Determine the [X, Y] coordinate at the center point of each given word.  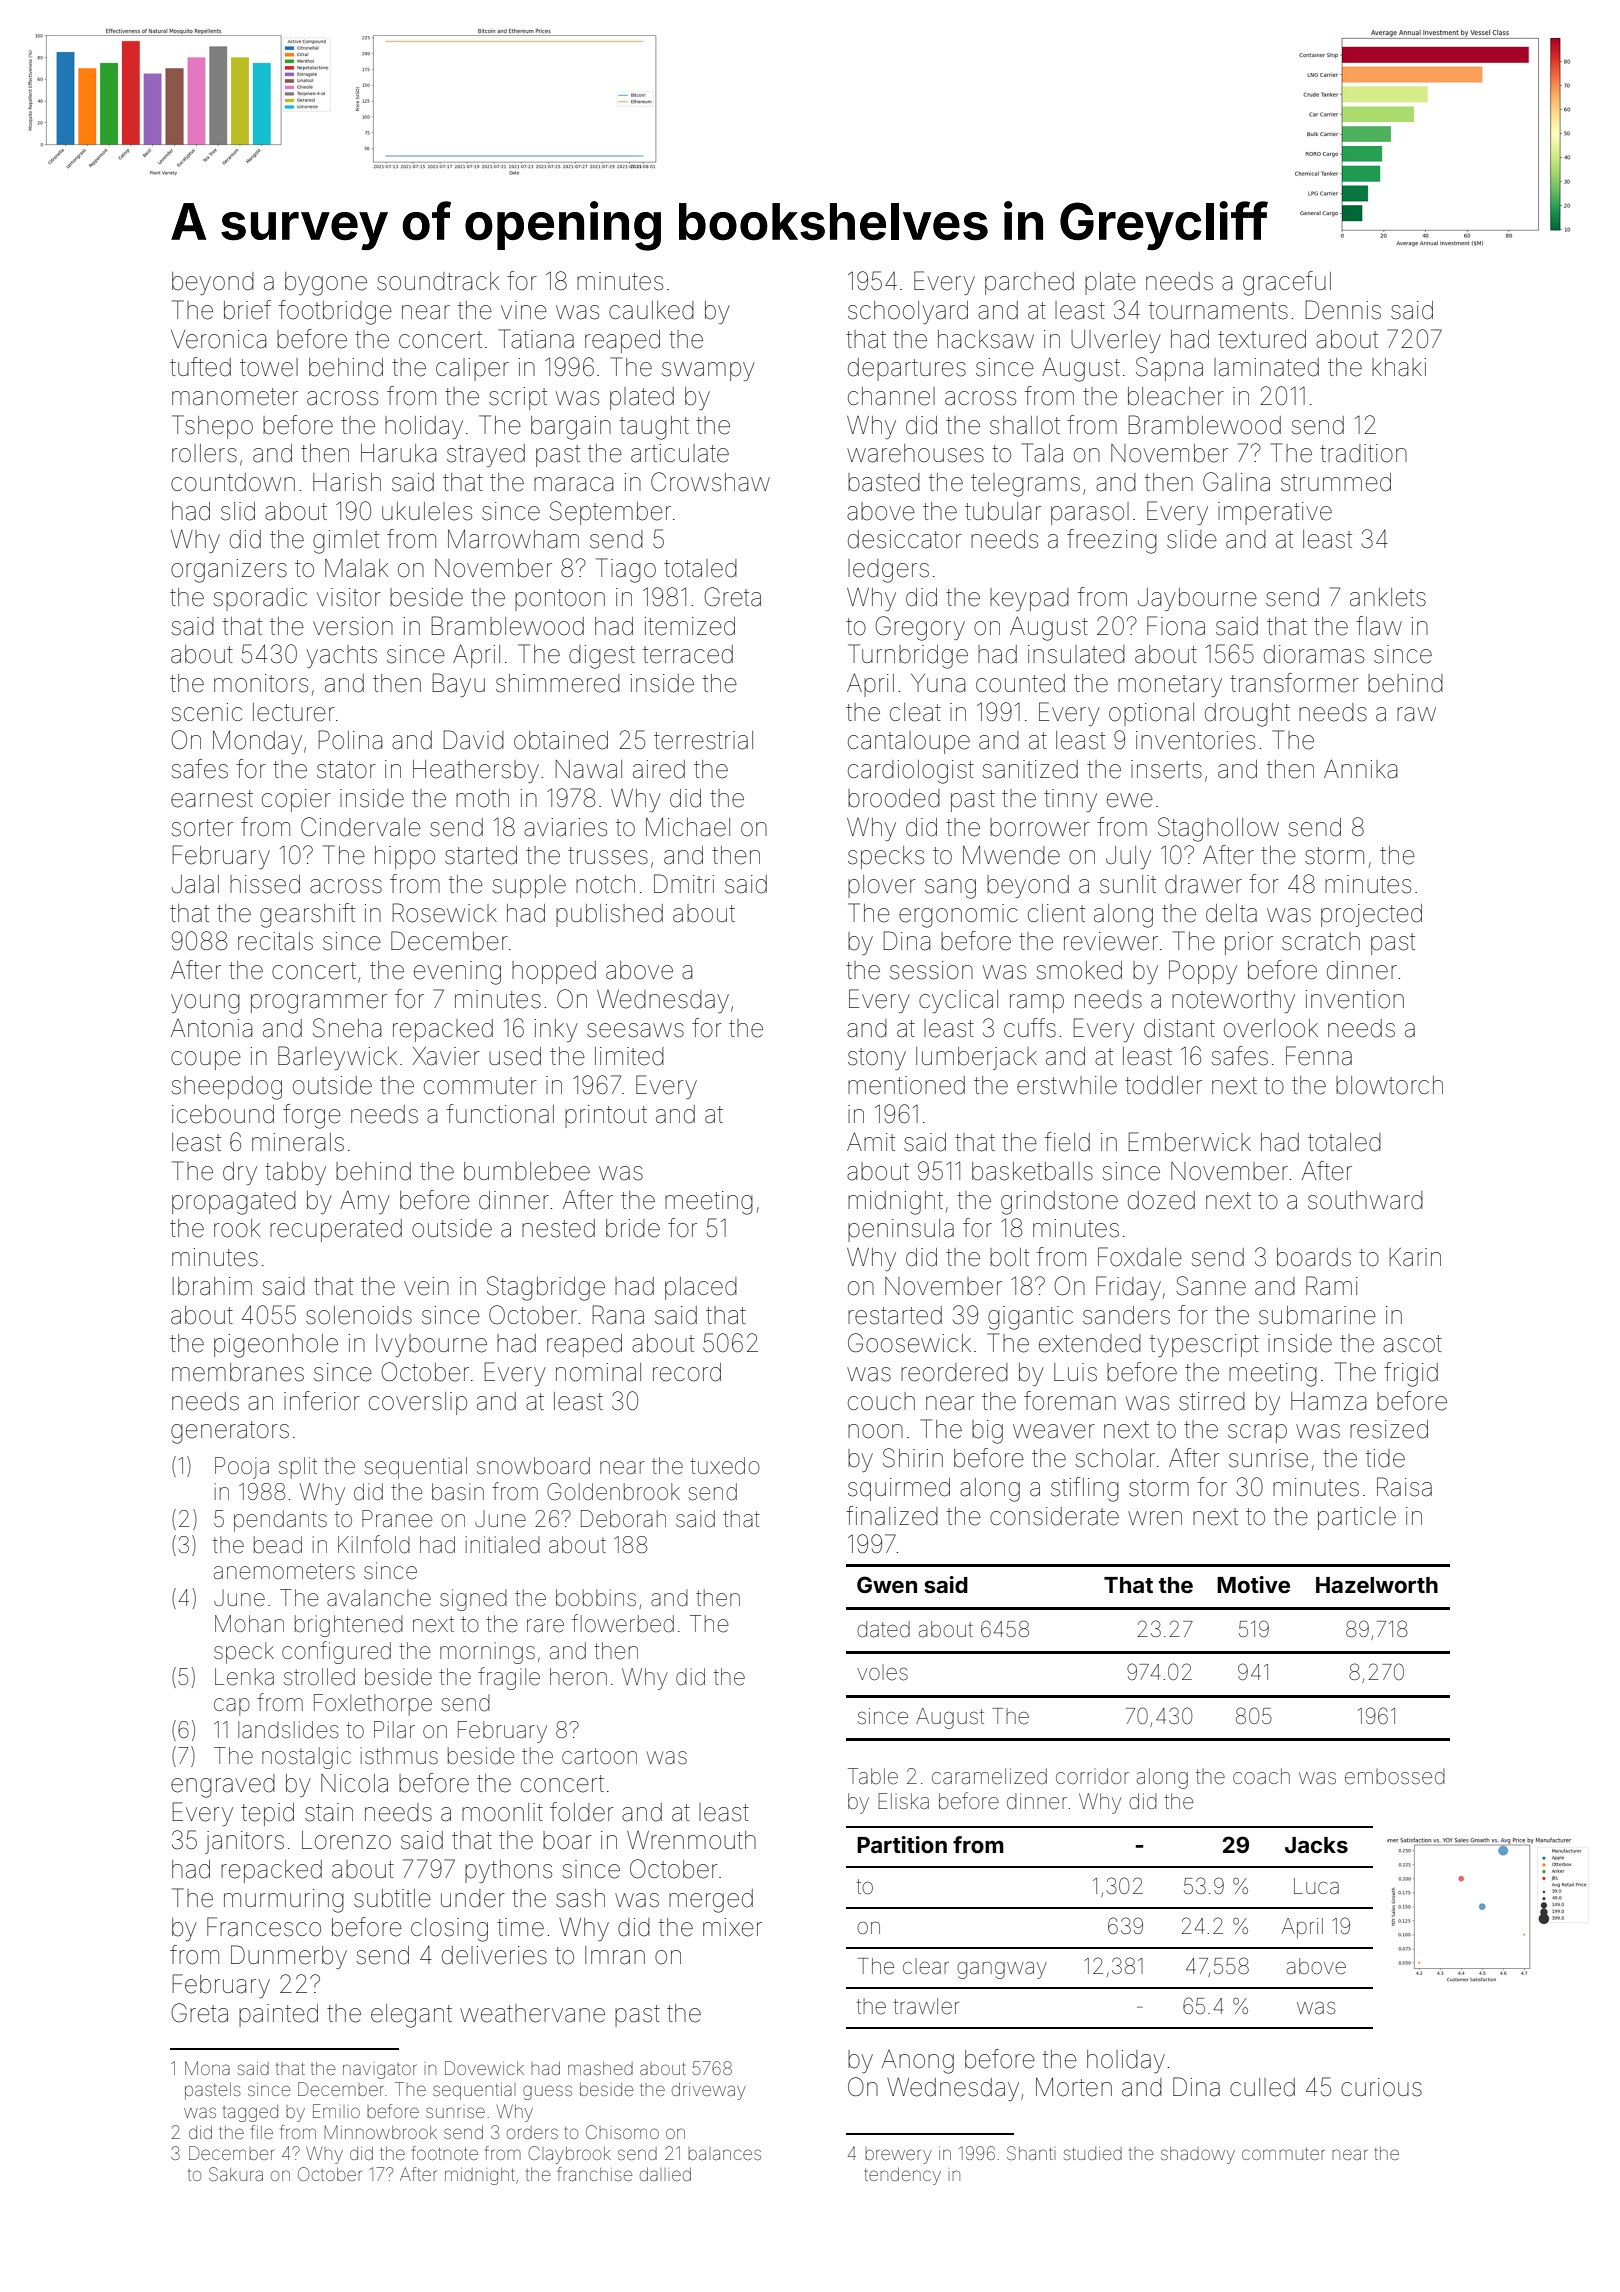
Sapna [1169, 369]
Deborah [623, 1519]
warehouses [915, 453]
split [298, 1468]
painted [278, 2015]
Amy [365, 1202]
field [1067, 1142]
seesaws [635, 1030]
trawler [926, 2006]
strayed [486, 455]
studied [1093, 2153]
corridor [1092, 1776]
